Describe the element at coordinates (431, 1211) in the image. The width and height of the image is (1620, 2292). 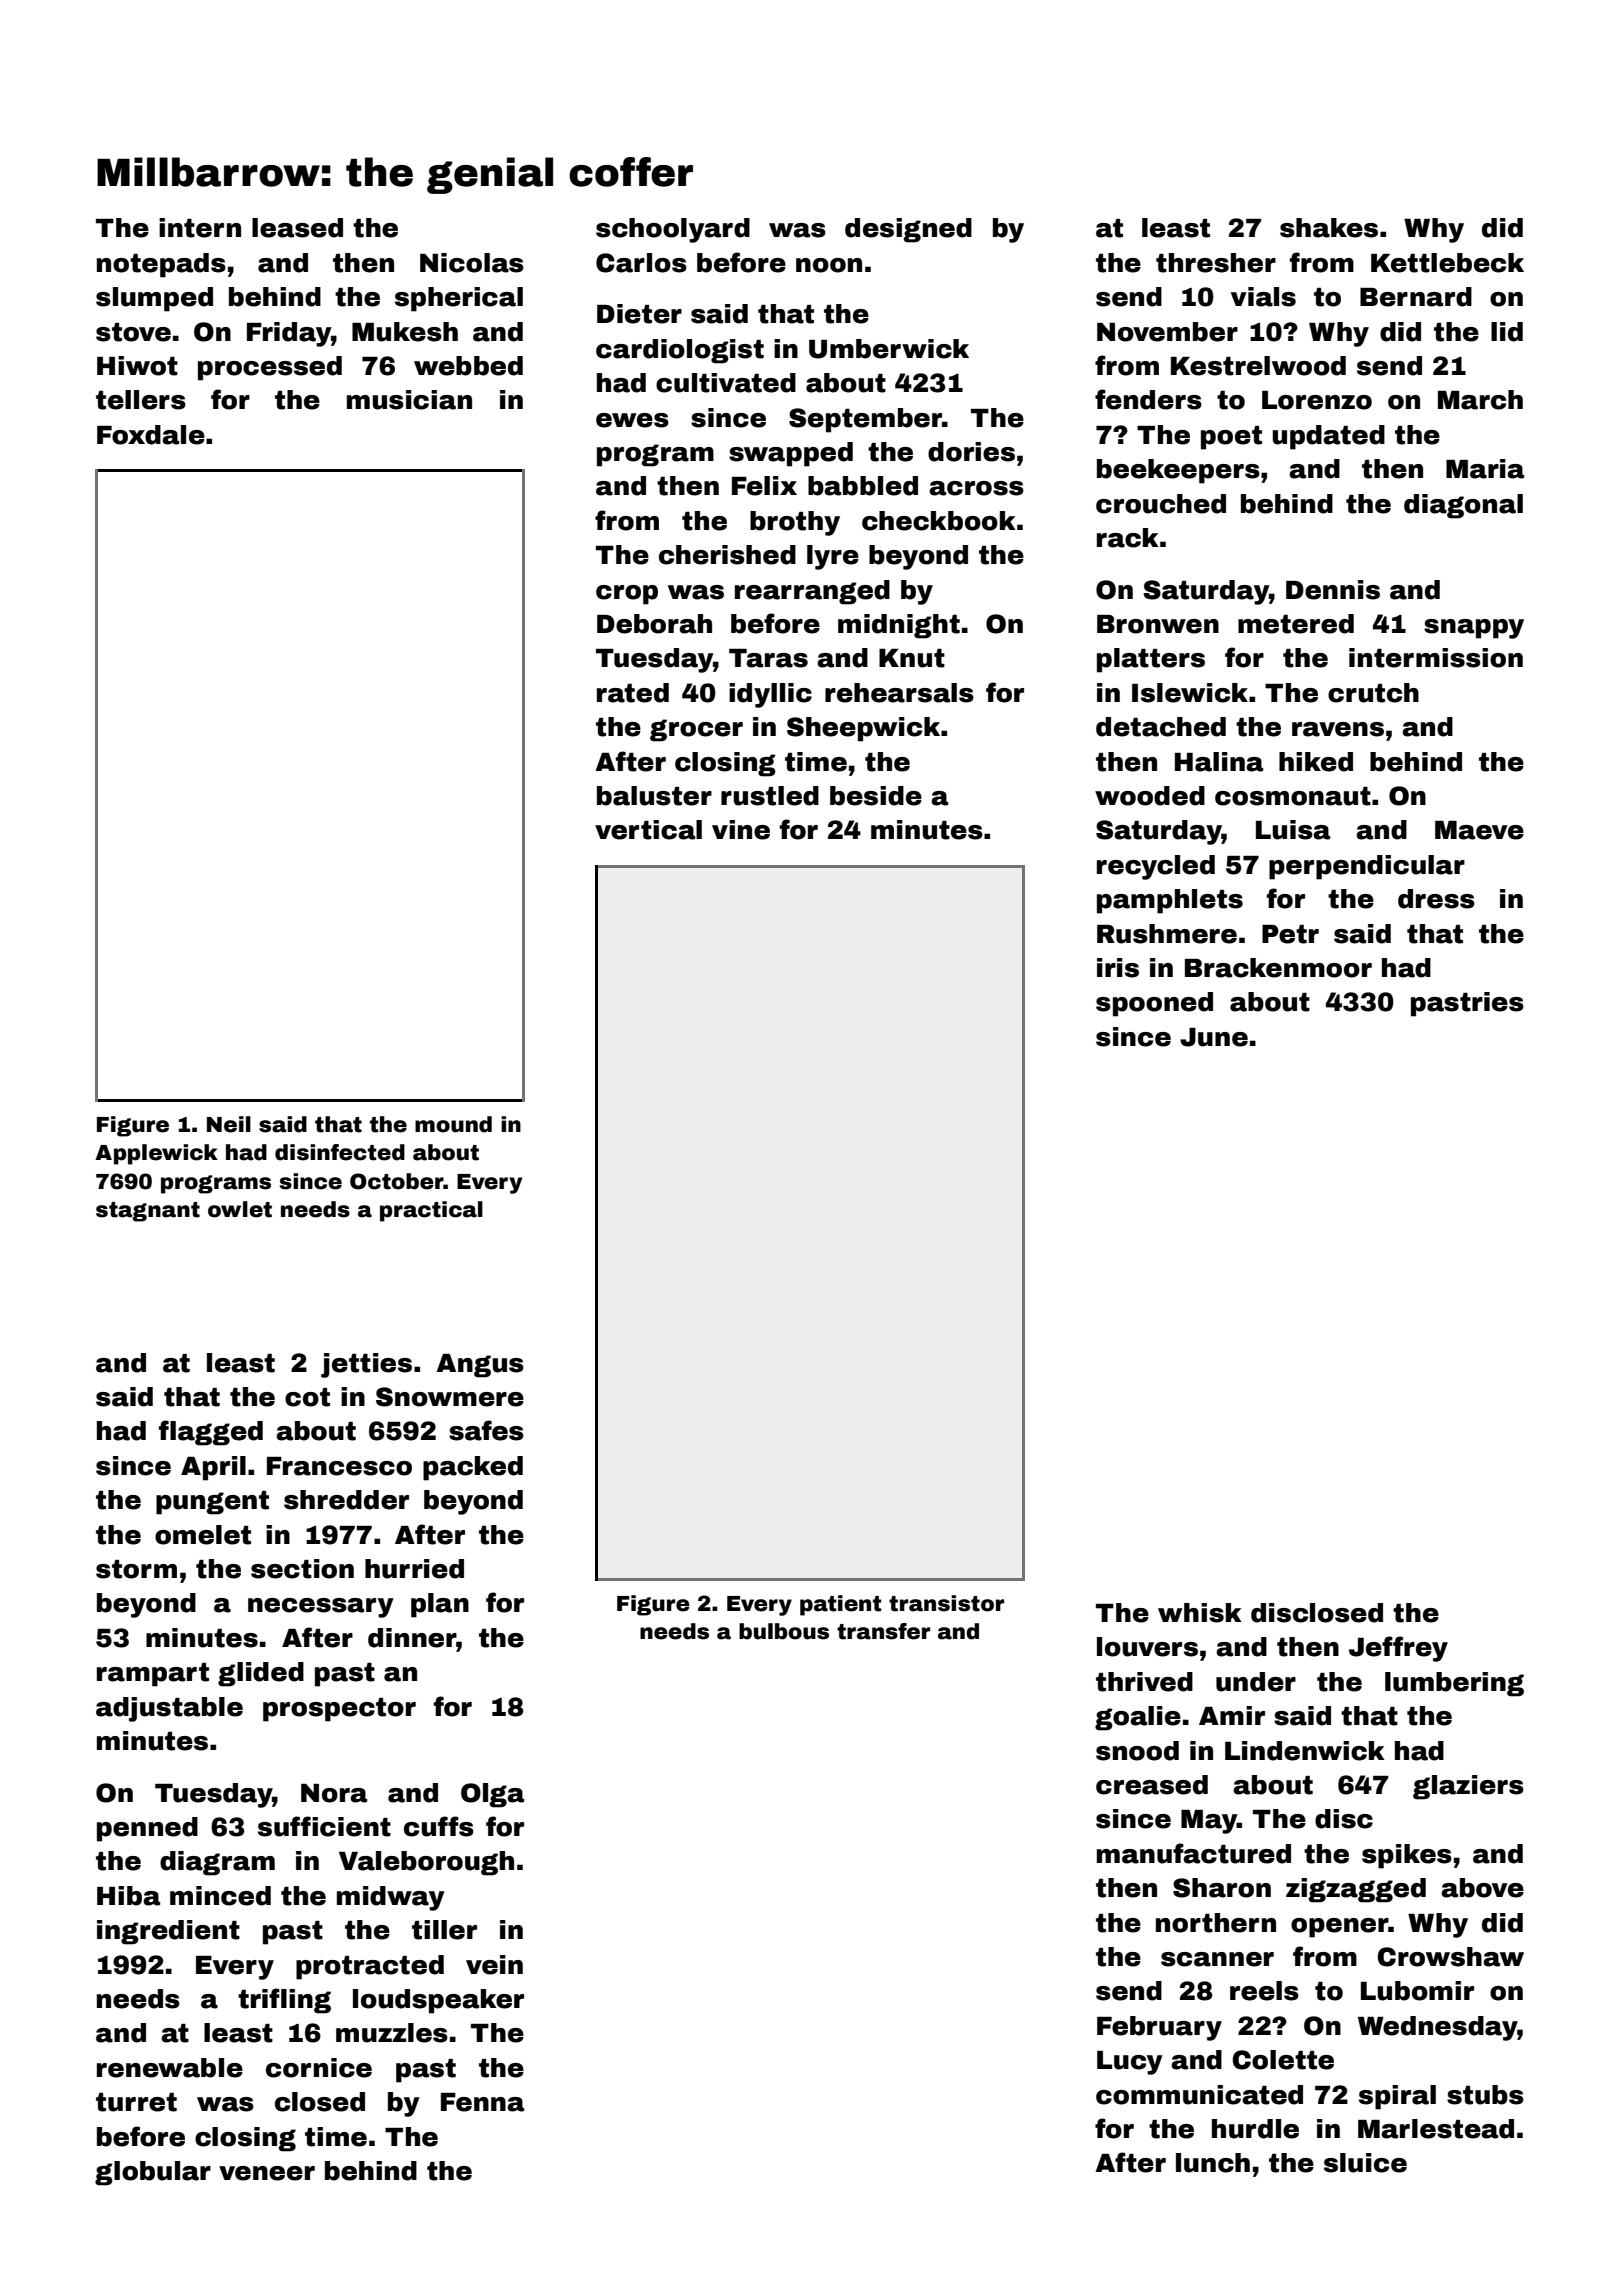
I see `practical` at that location.
